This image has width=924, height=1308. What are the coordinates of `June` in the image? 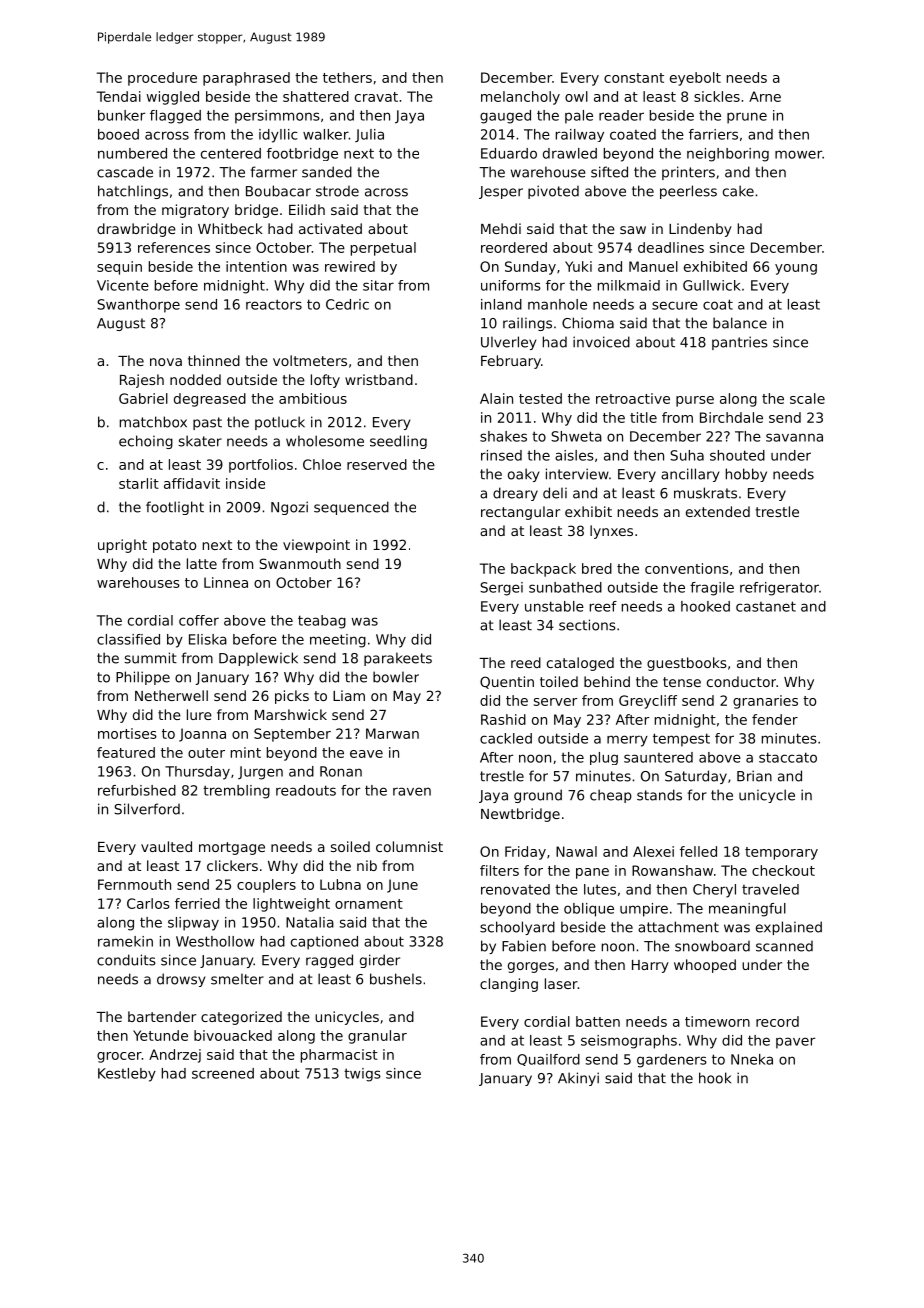 It's located at (402, 886).
